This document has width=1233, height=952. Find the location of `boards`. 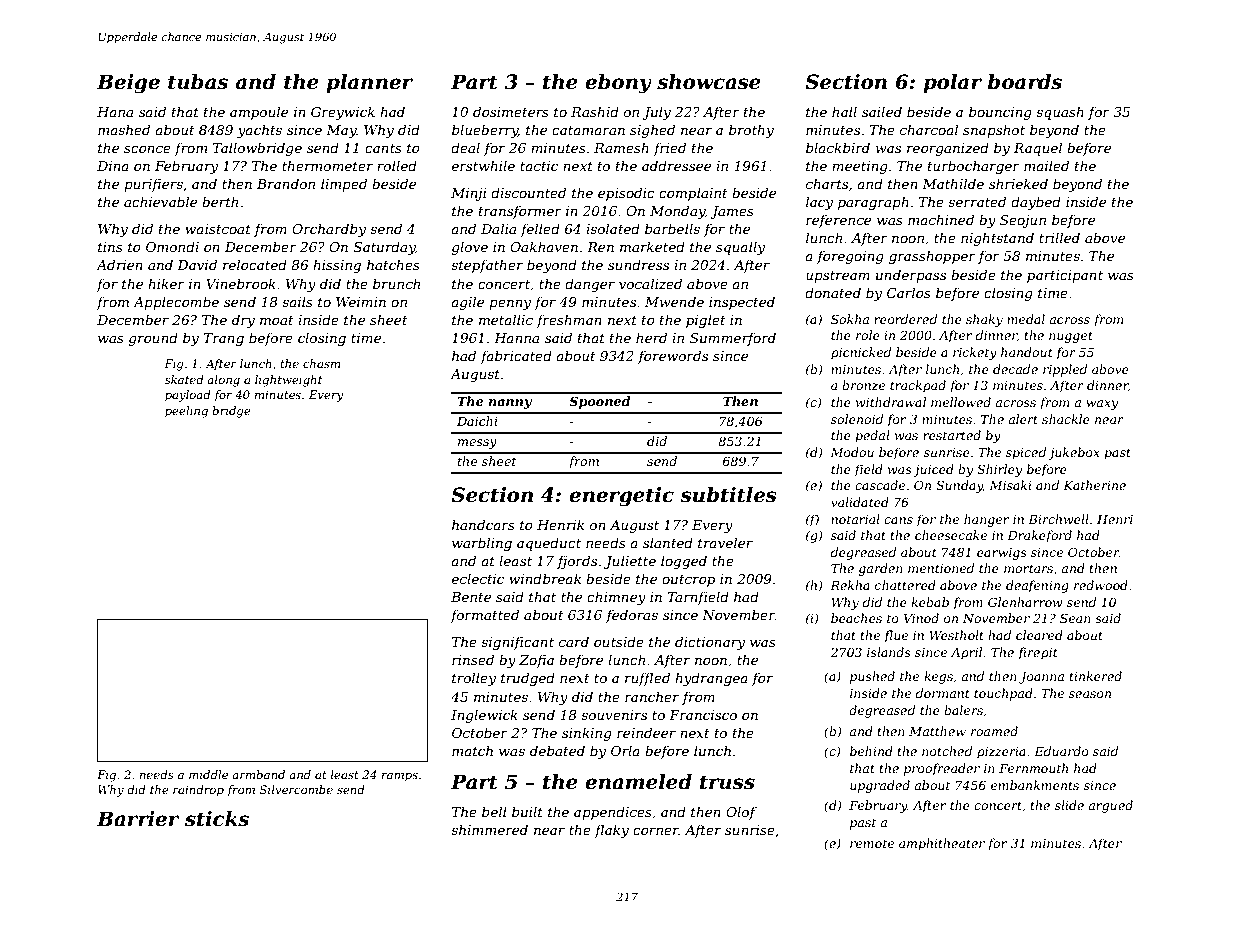

boards is located at coordinates (1025, 82).
